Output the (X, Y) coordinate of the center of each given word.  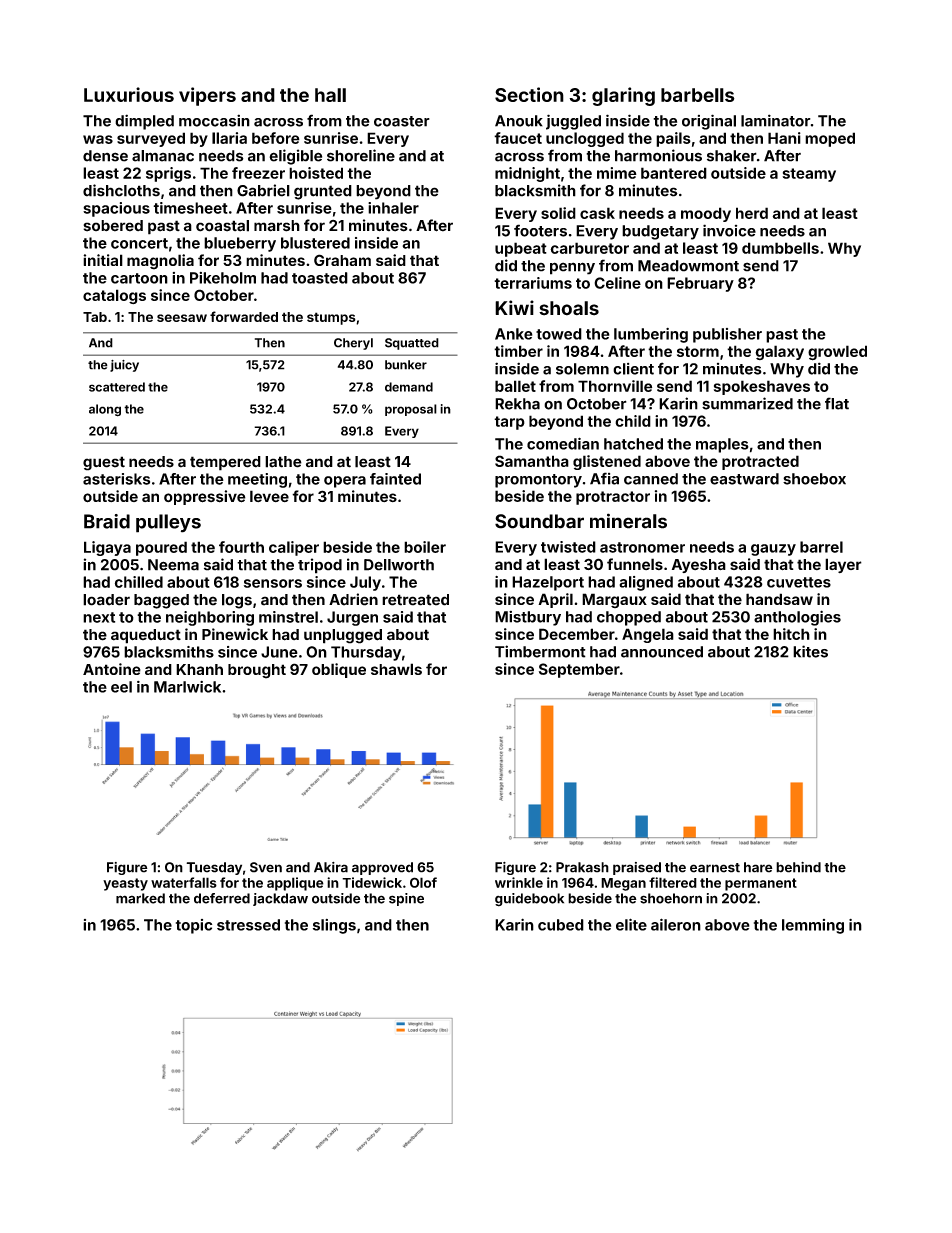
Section (529, 94)
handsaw (779, 599)
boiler (425, 547)
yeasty (125, 884)
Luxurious (129, 94)
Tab (95, 317)
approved (382, 868)
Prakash (582, 867)
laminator (775, 120)
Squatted (412, 344)
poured (161, 548)
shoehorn (671, 898)
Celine (617, 283)
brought (257, 671)
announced (662, 652)
